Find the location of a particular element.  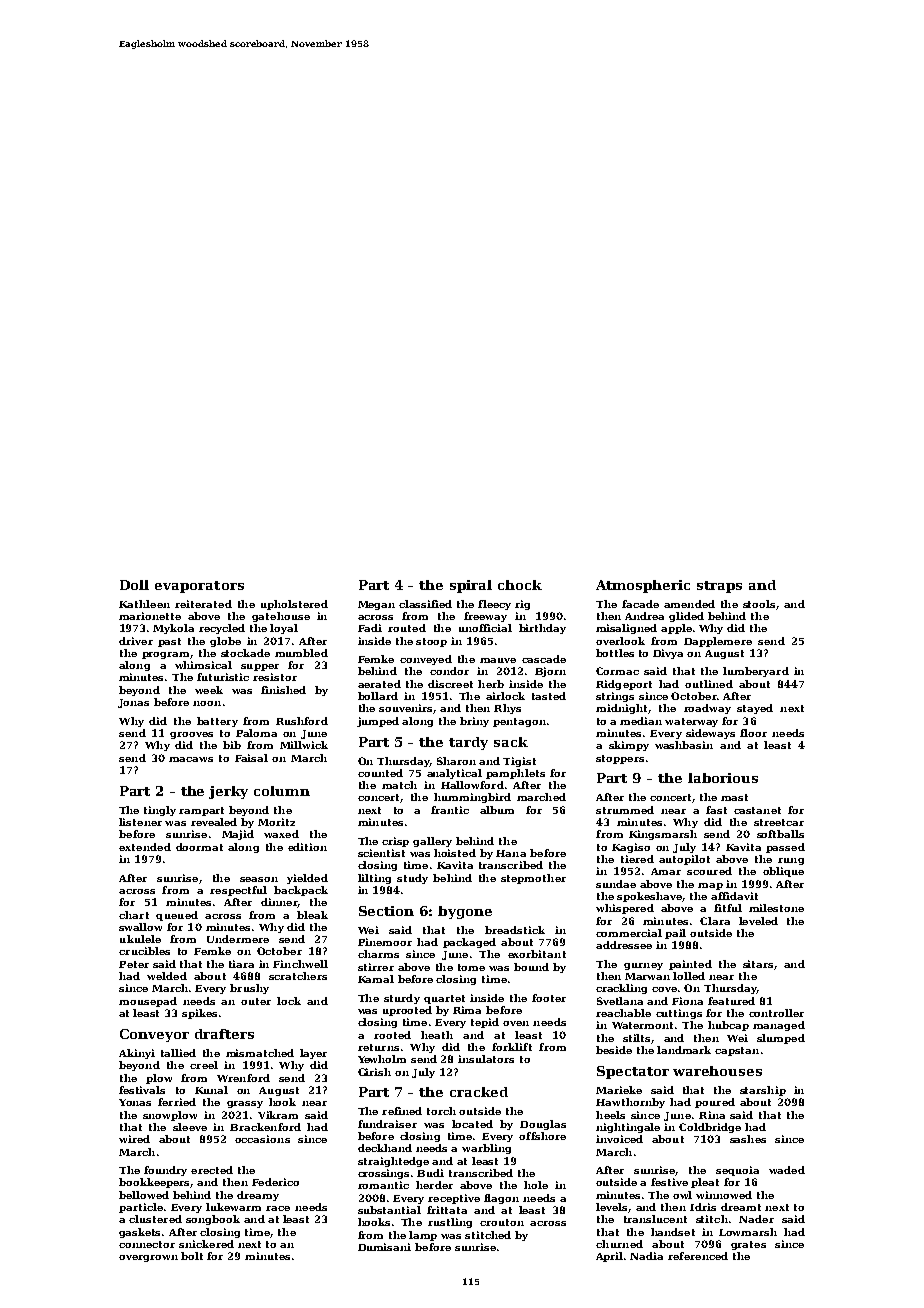

Undermere is located at coordinates (238, 939).
